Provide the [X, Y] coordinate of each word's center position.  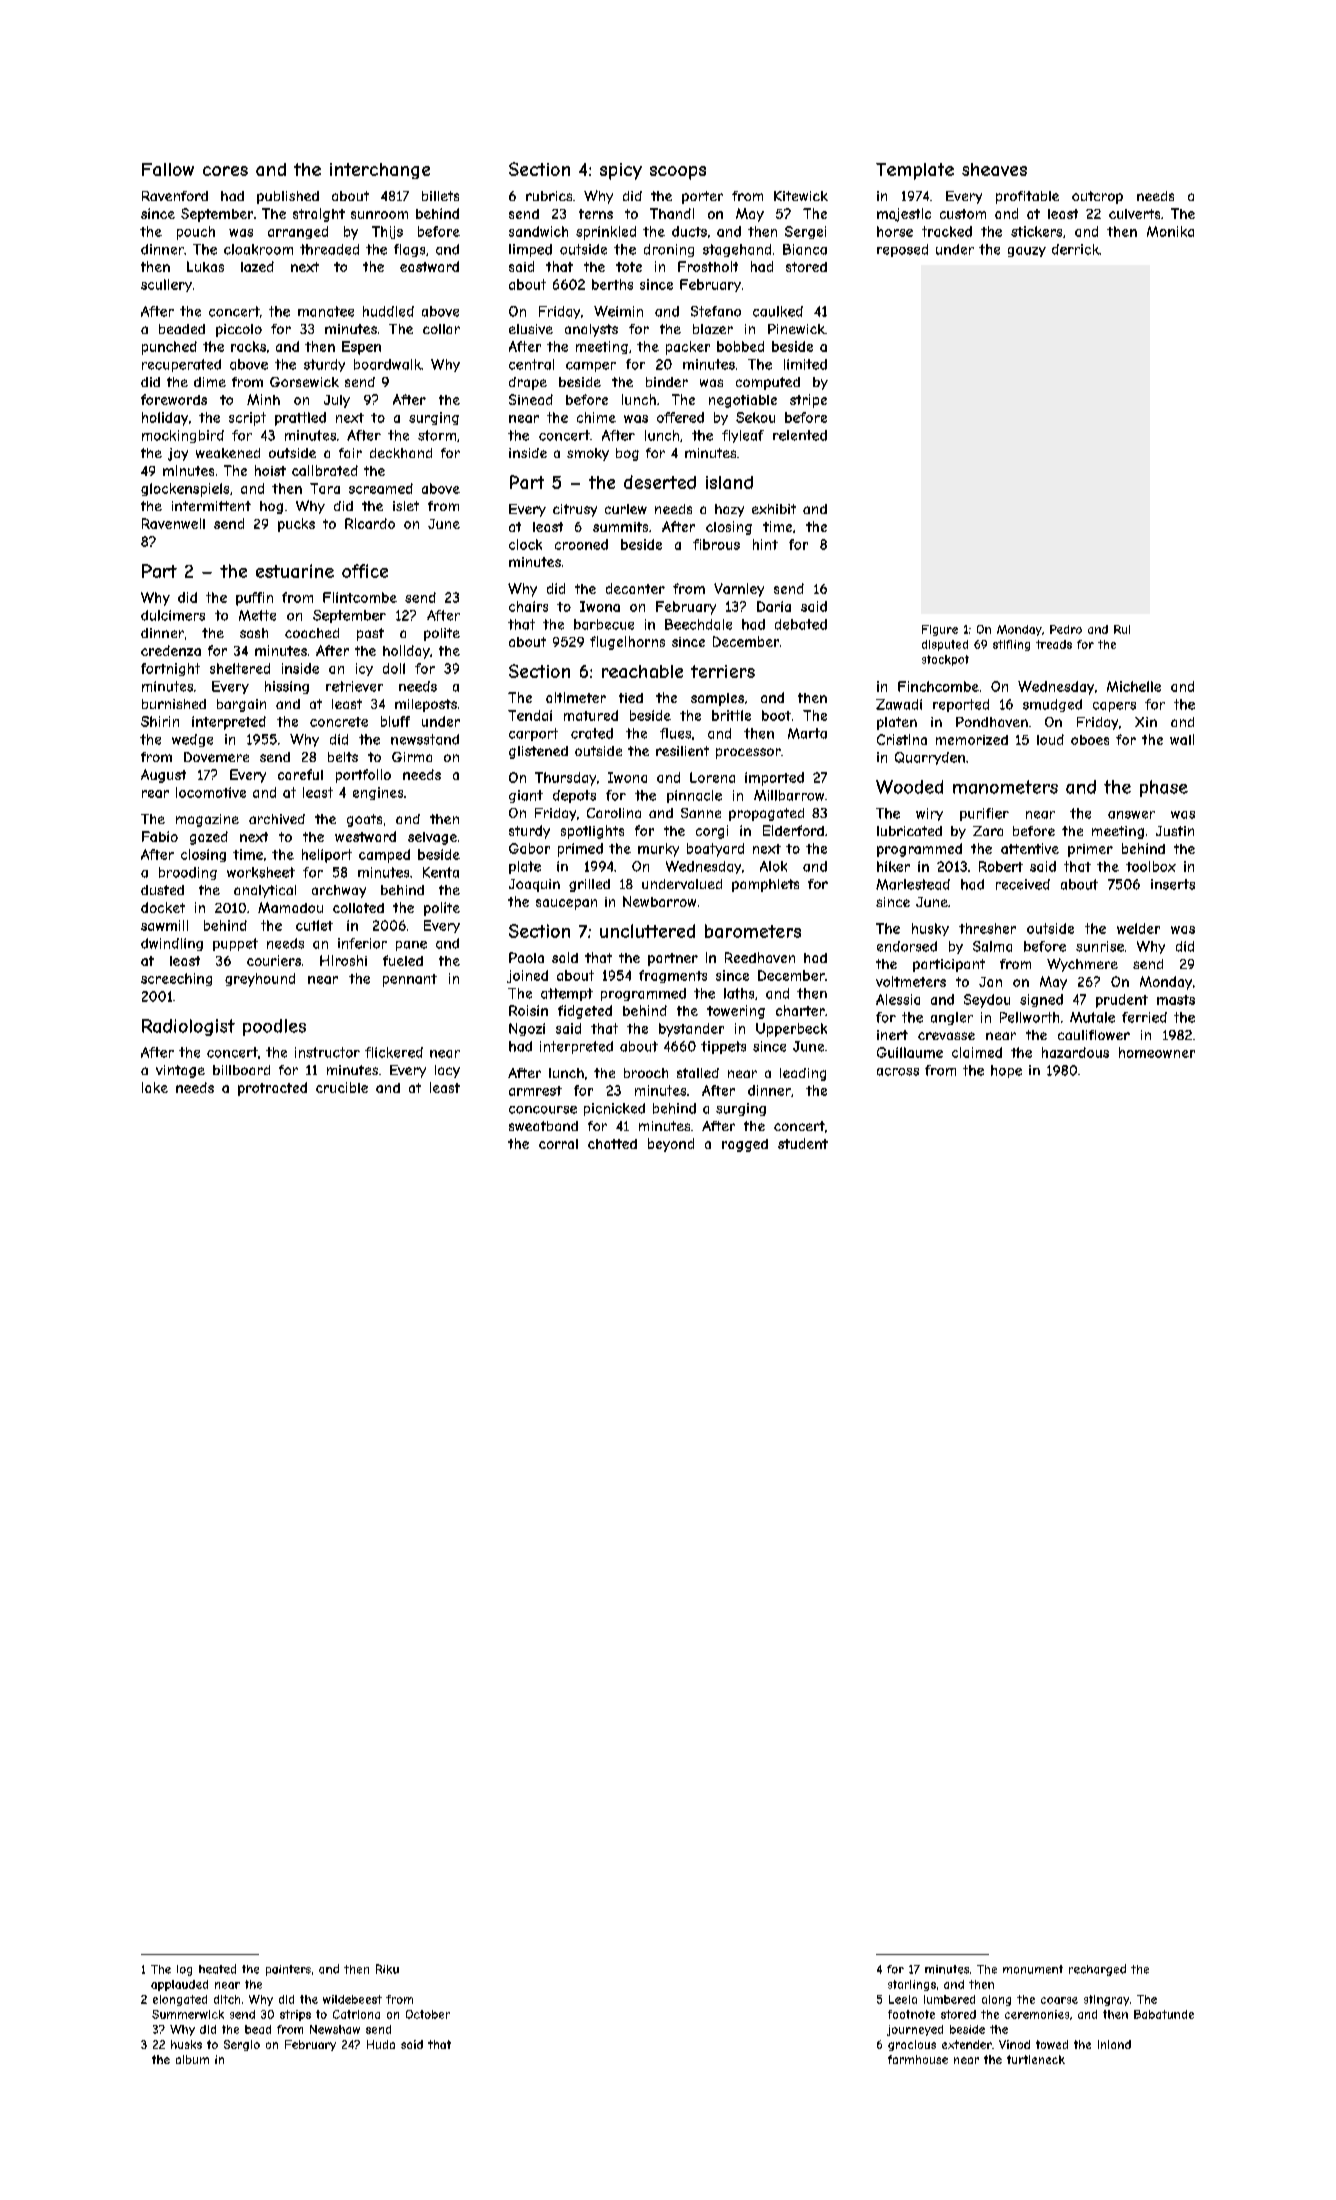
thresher [987, 928]
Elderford [793, 830]
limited [805, 364]
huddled [388, 311]
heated [217, 1969]
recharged [1097, 1970]
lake [155, 1087]
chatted [612, 1144]
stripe [808, 401]
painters [288, 1970]
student [803, 1143]
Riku [387, 1969]
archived [277, 819]
